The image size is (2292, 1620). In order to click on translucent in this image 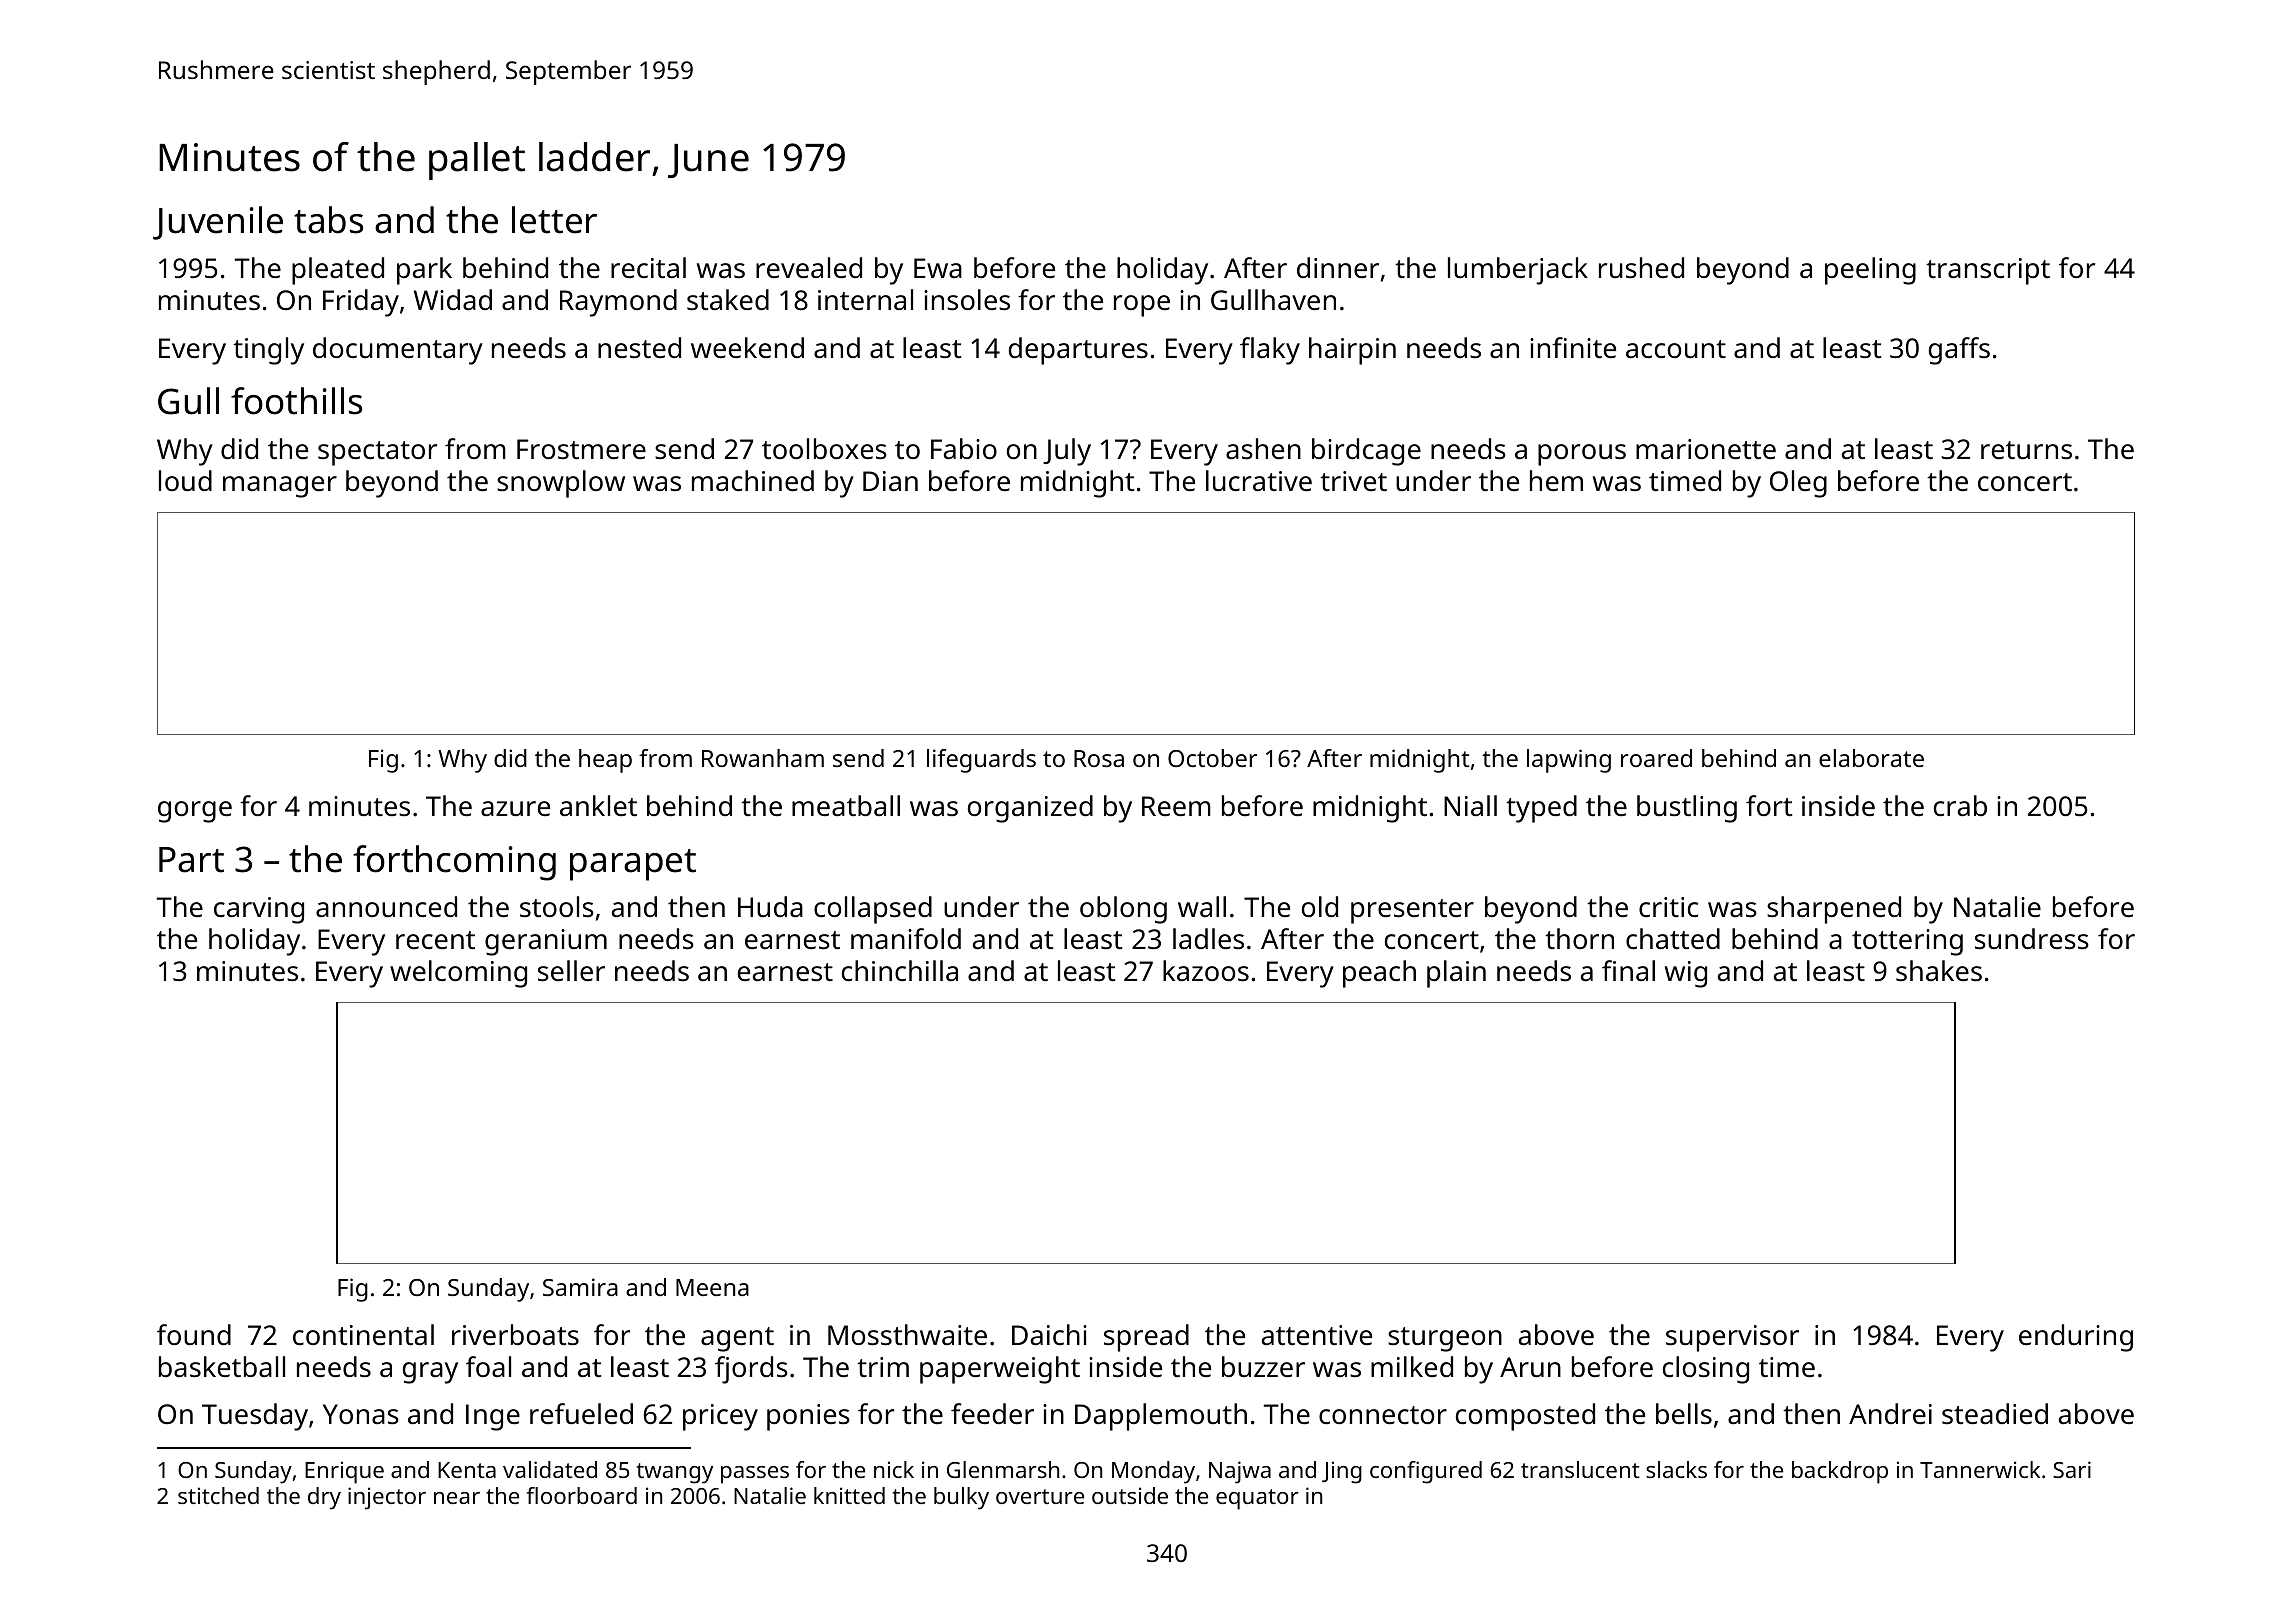, I will do `click(1580, 1469)`.
